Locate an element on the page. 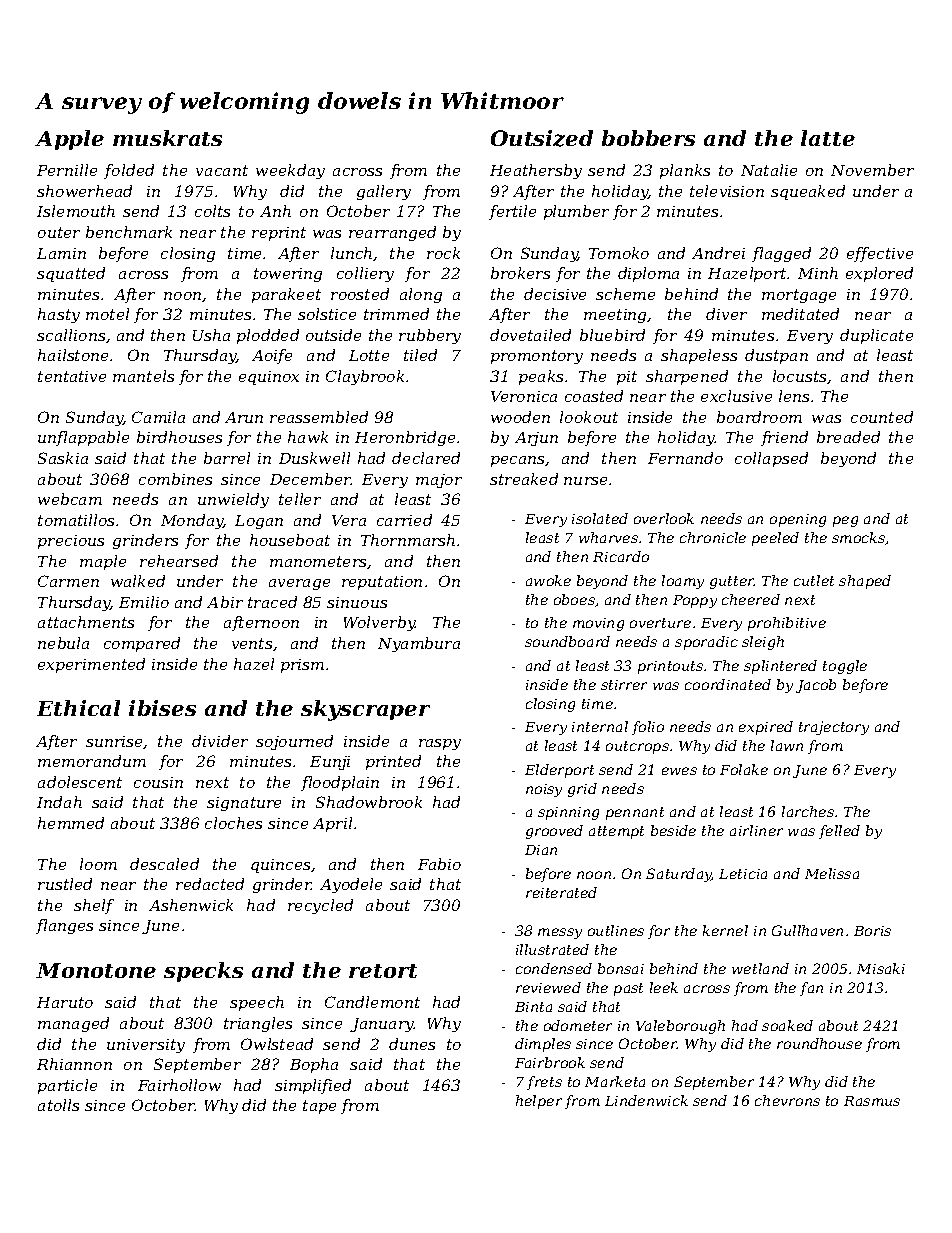  Fairhollow is located at coordinates (179, 1085).
